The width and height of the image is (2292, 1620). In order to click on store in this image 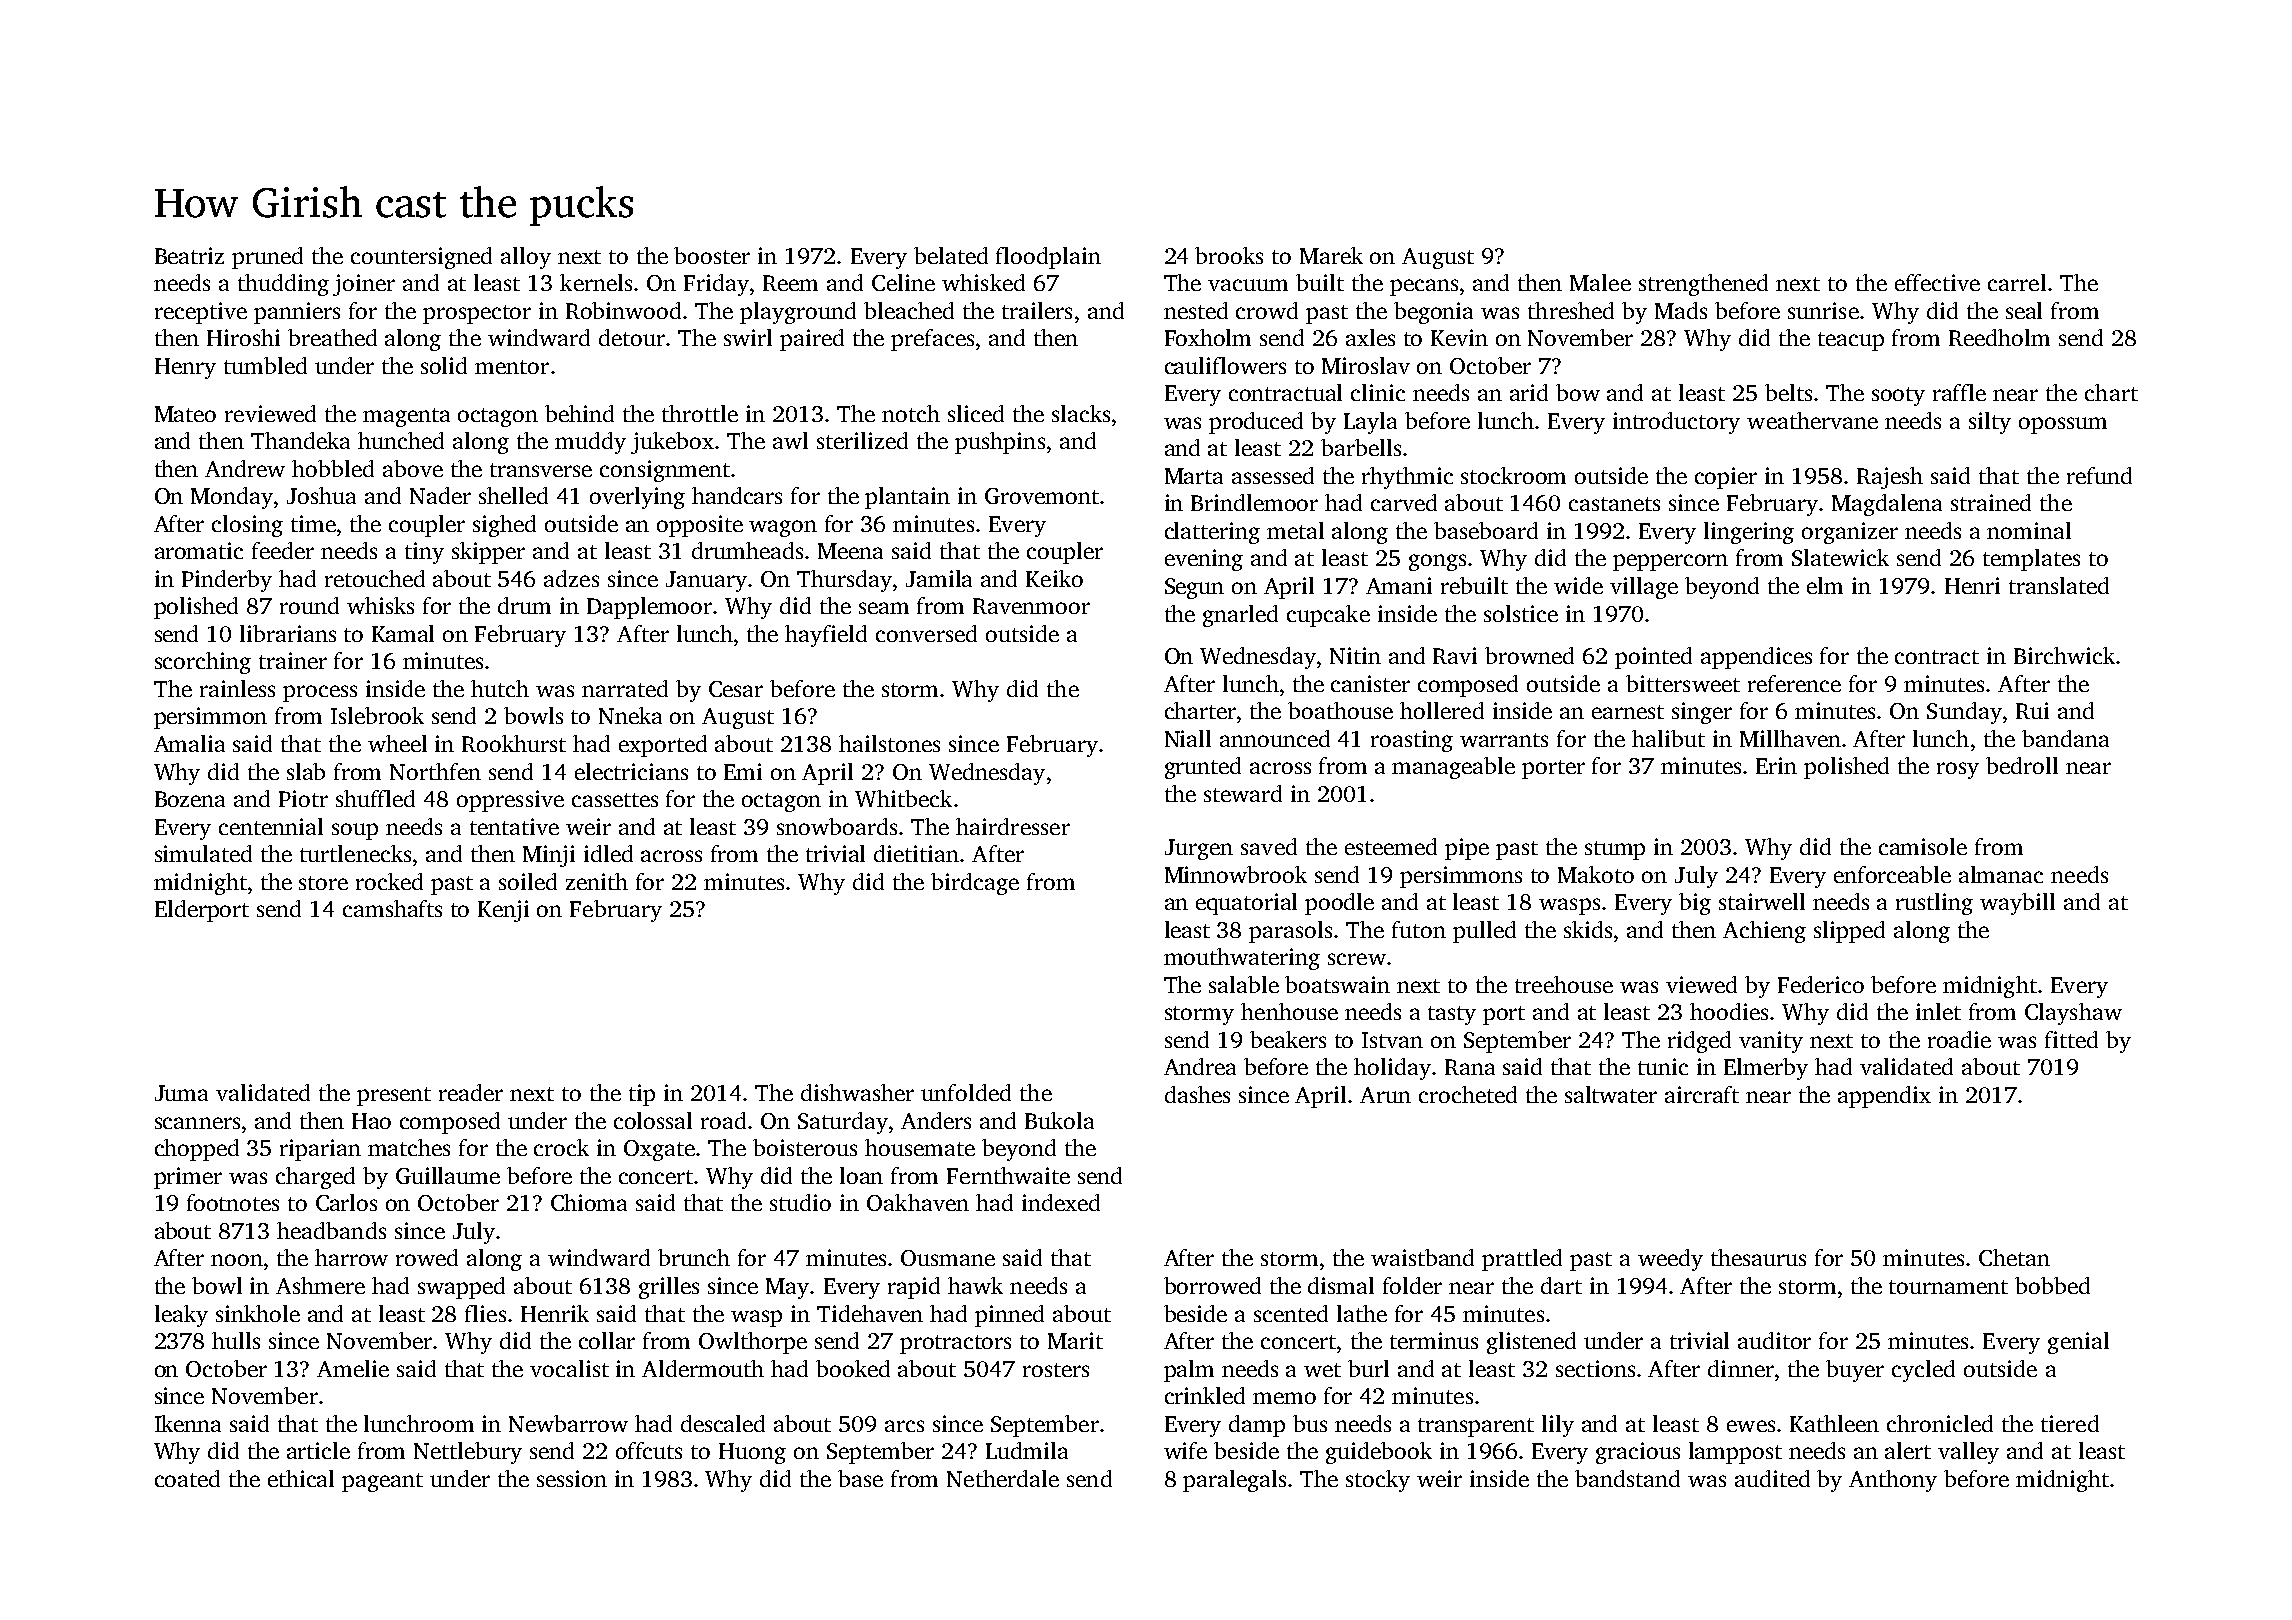, I will do `click(323, 883)`.
